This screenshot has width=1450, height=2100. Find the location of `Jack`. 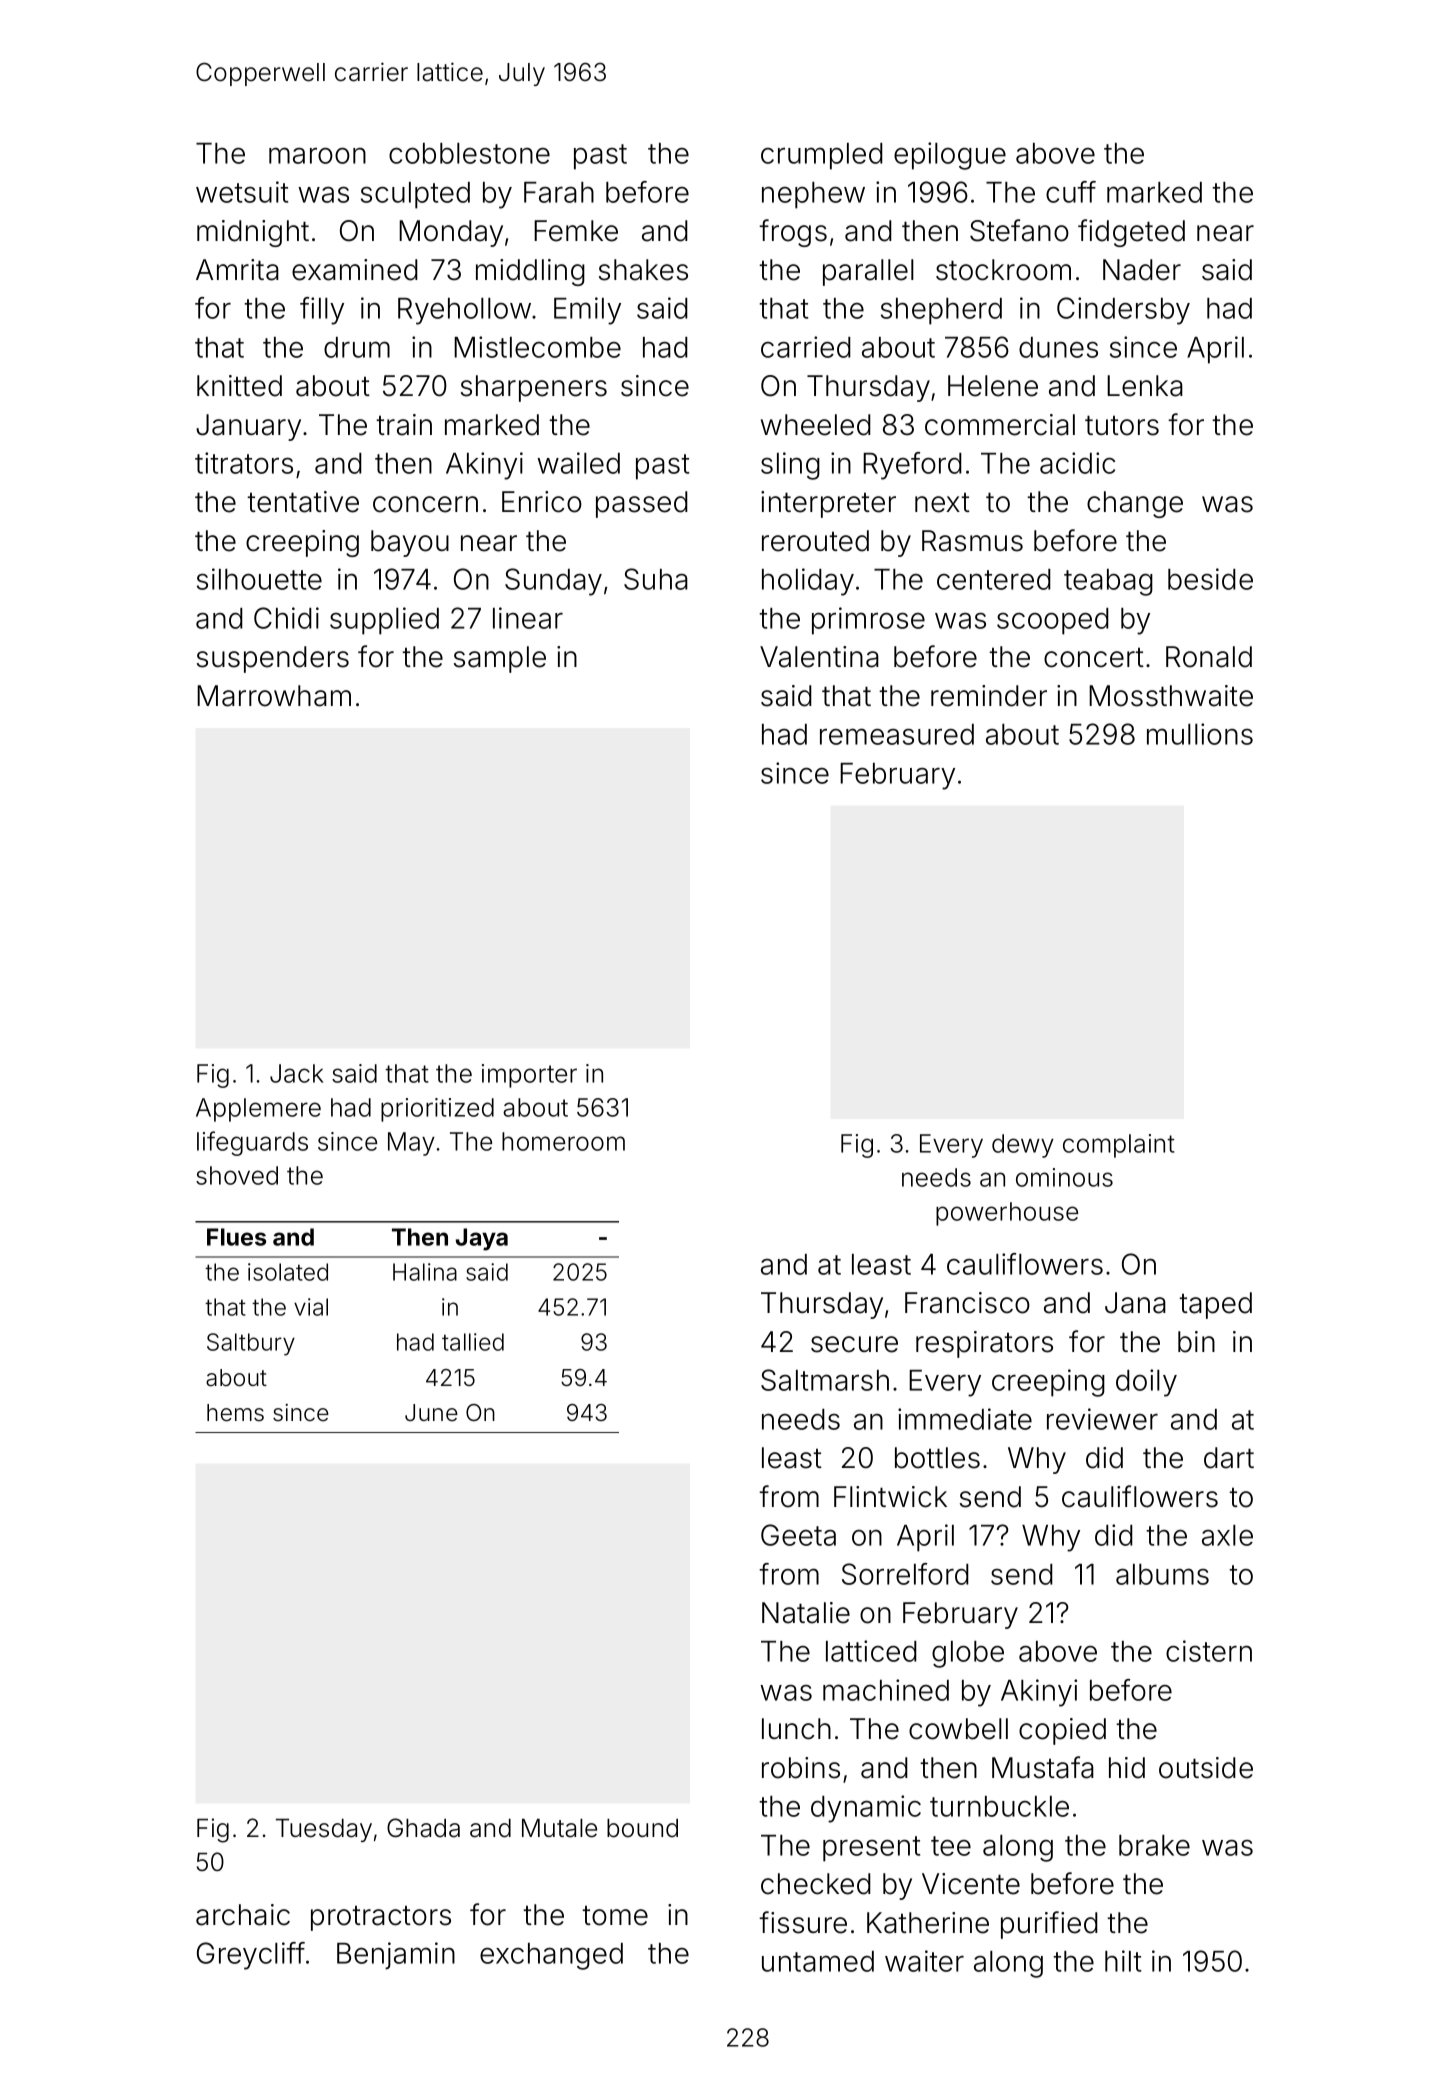

Jack is located at coordinates (297, 1073).
